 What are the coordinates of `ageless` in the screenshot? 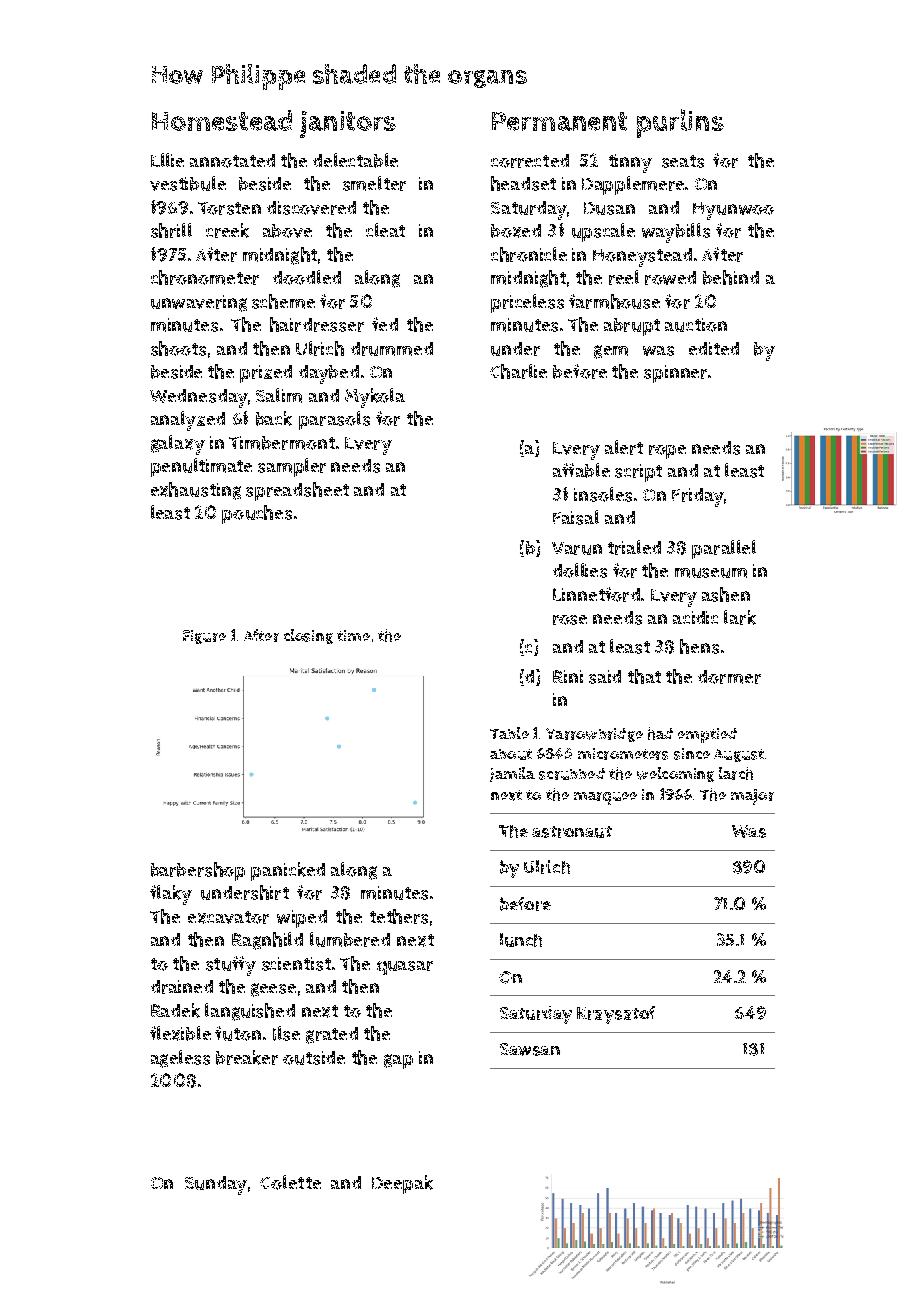 It's located at (180, 1059).
